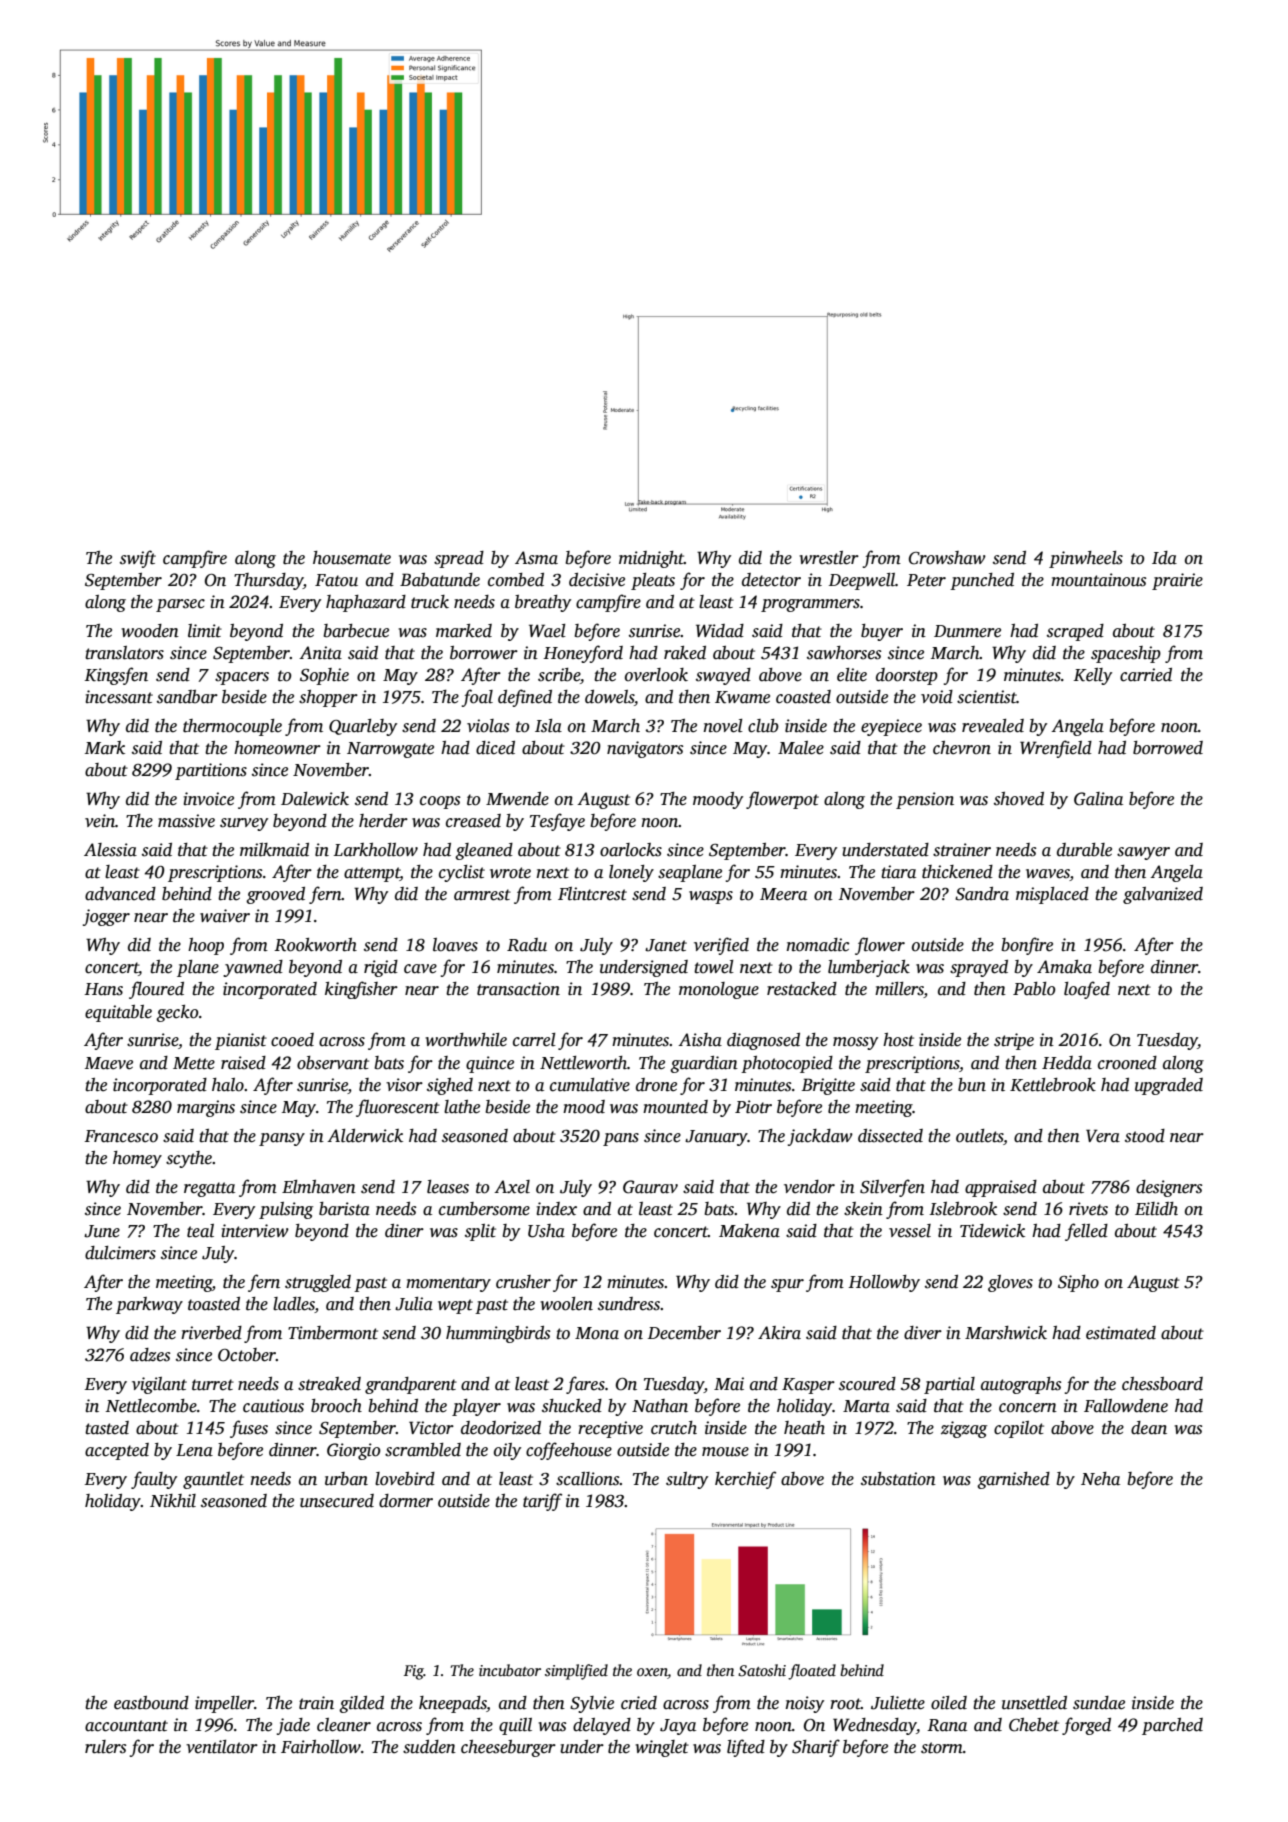 The image size is (1288, 1822). What do you see at coordinates (546, 1231) in the screenshot?
I see `Usha` at bounding box center [546, 1231].
